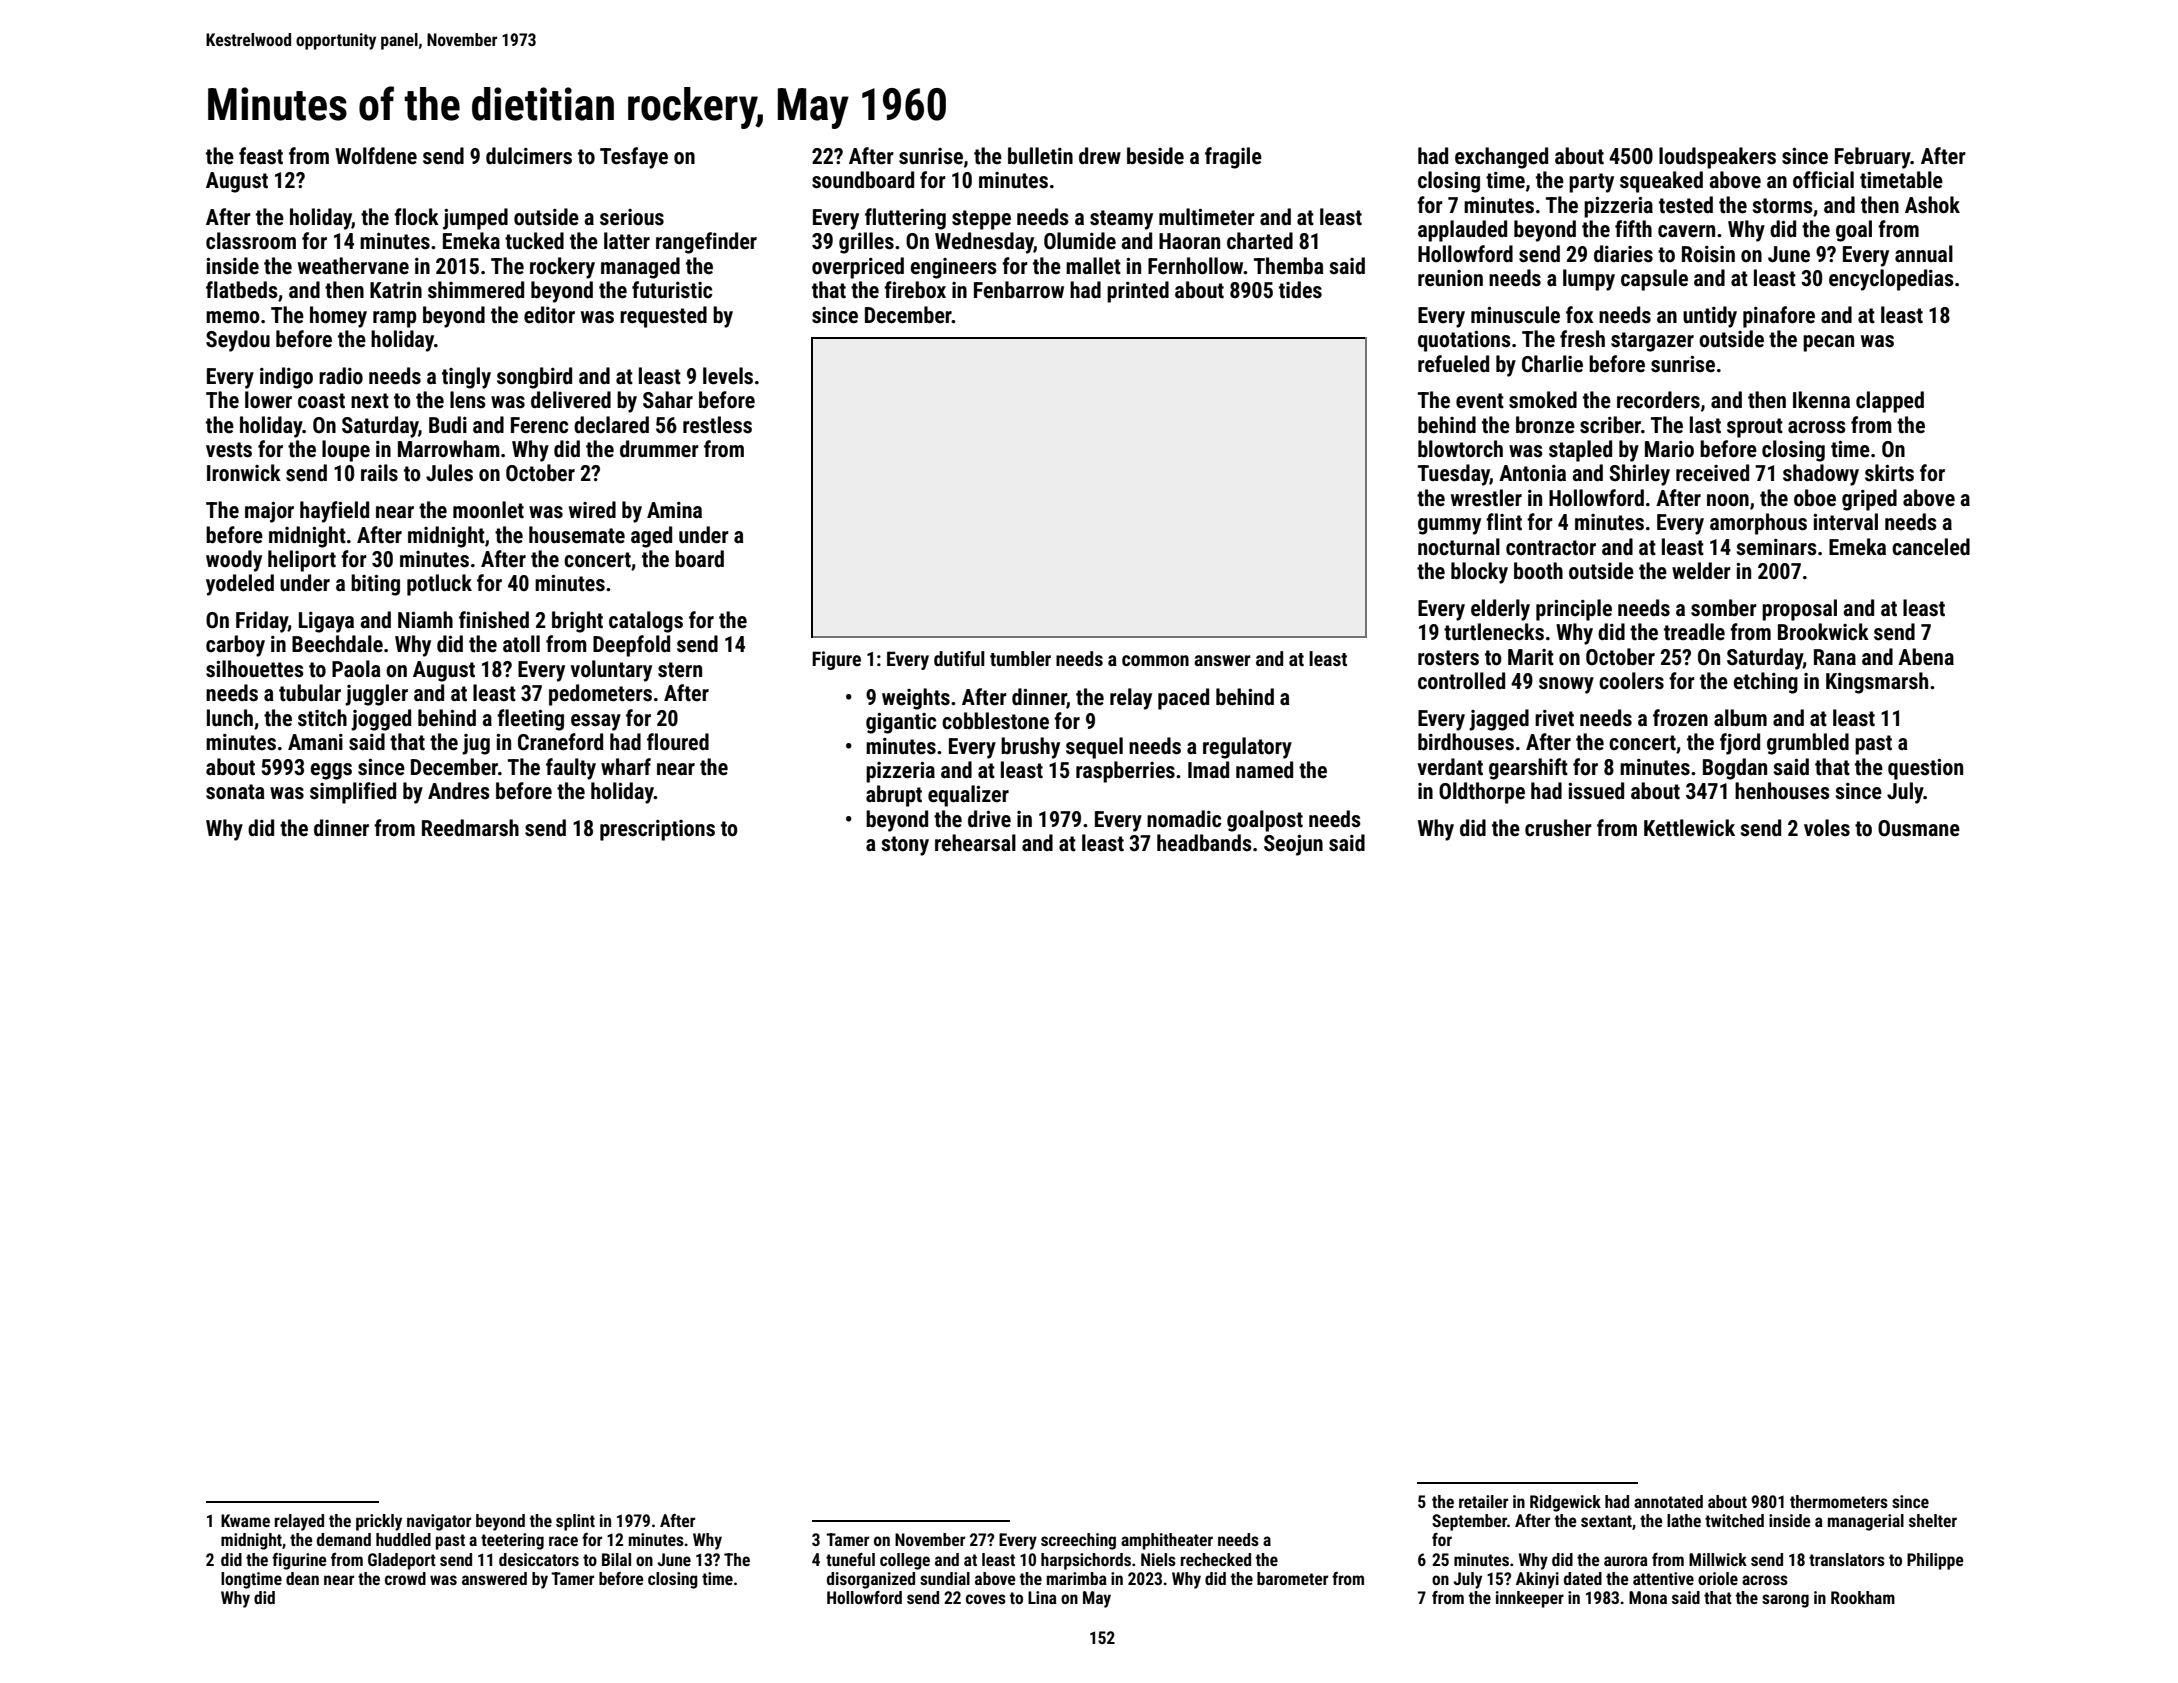 The height and width of the document is (1683, 2178). Describe the element at coordinates (1712, 473) in the document. I see `received` at that location.
